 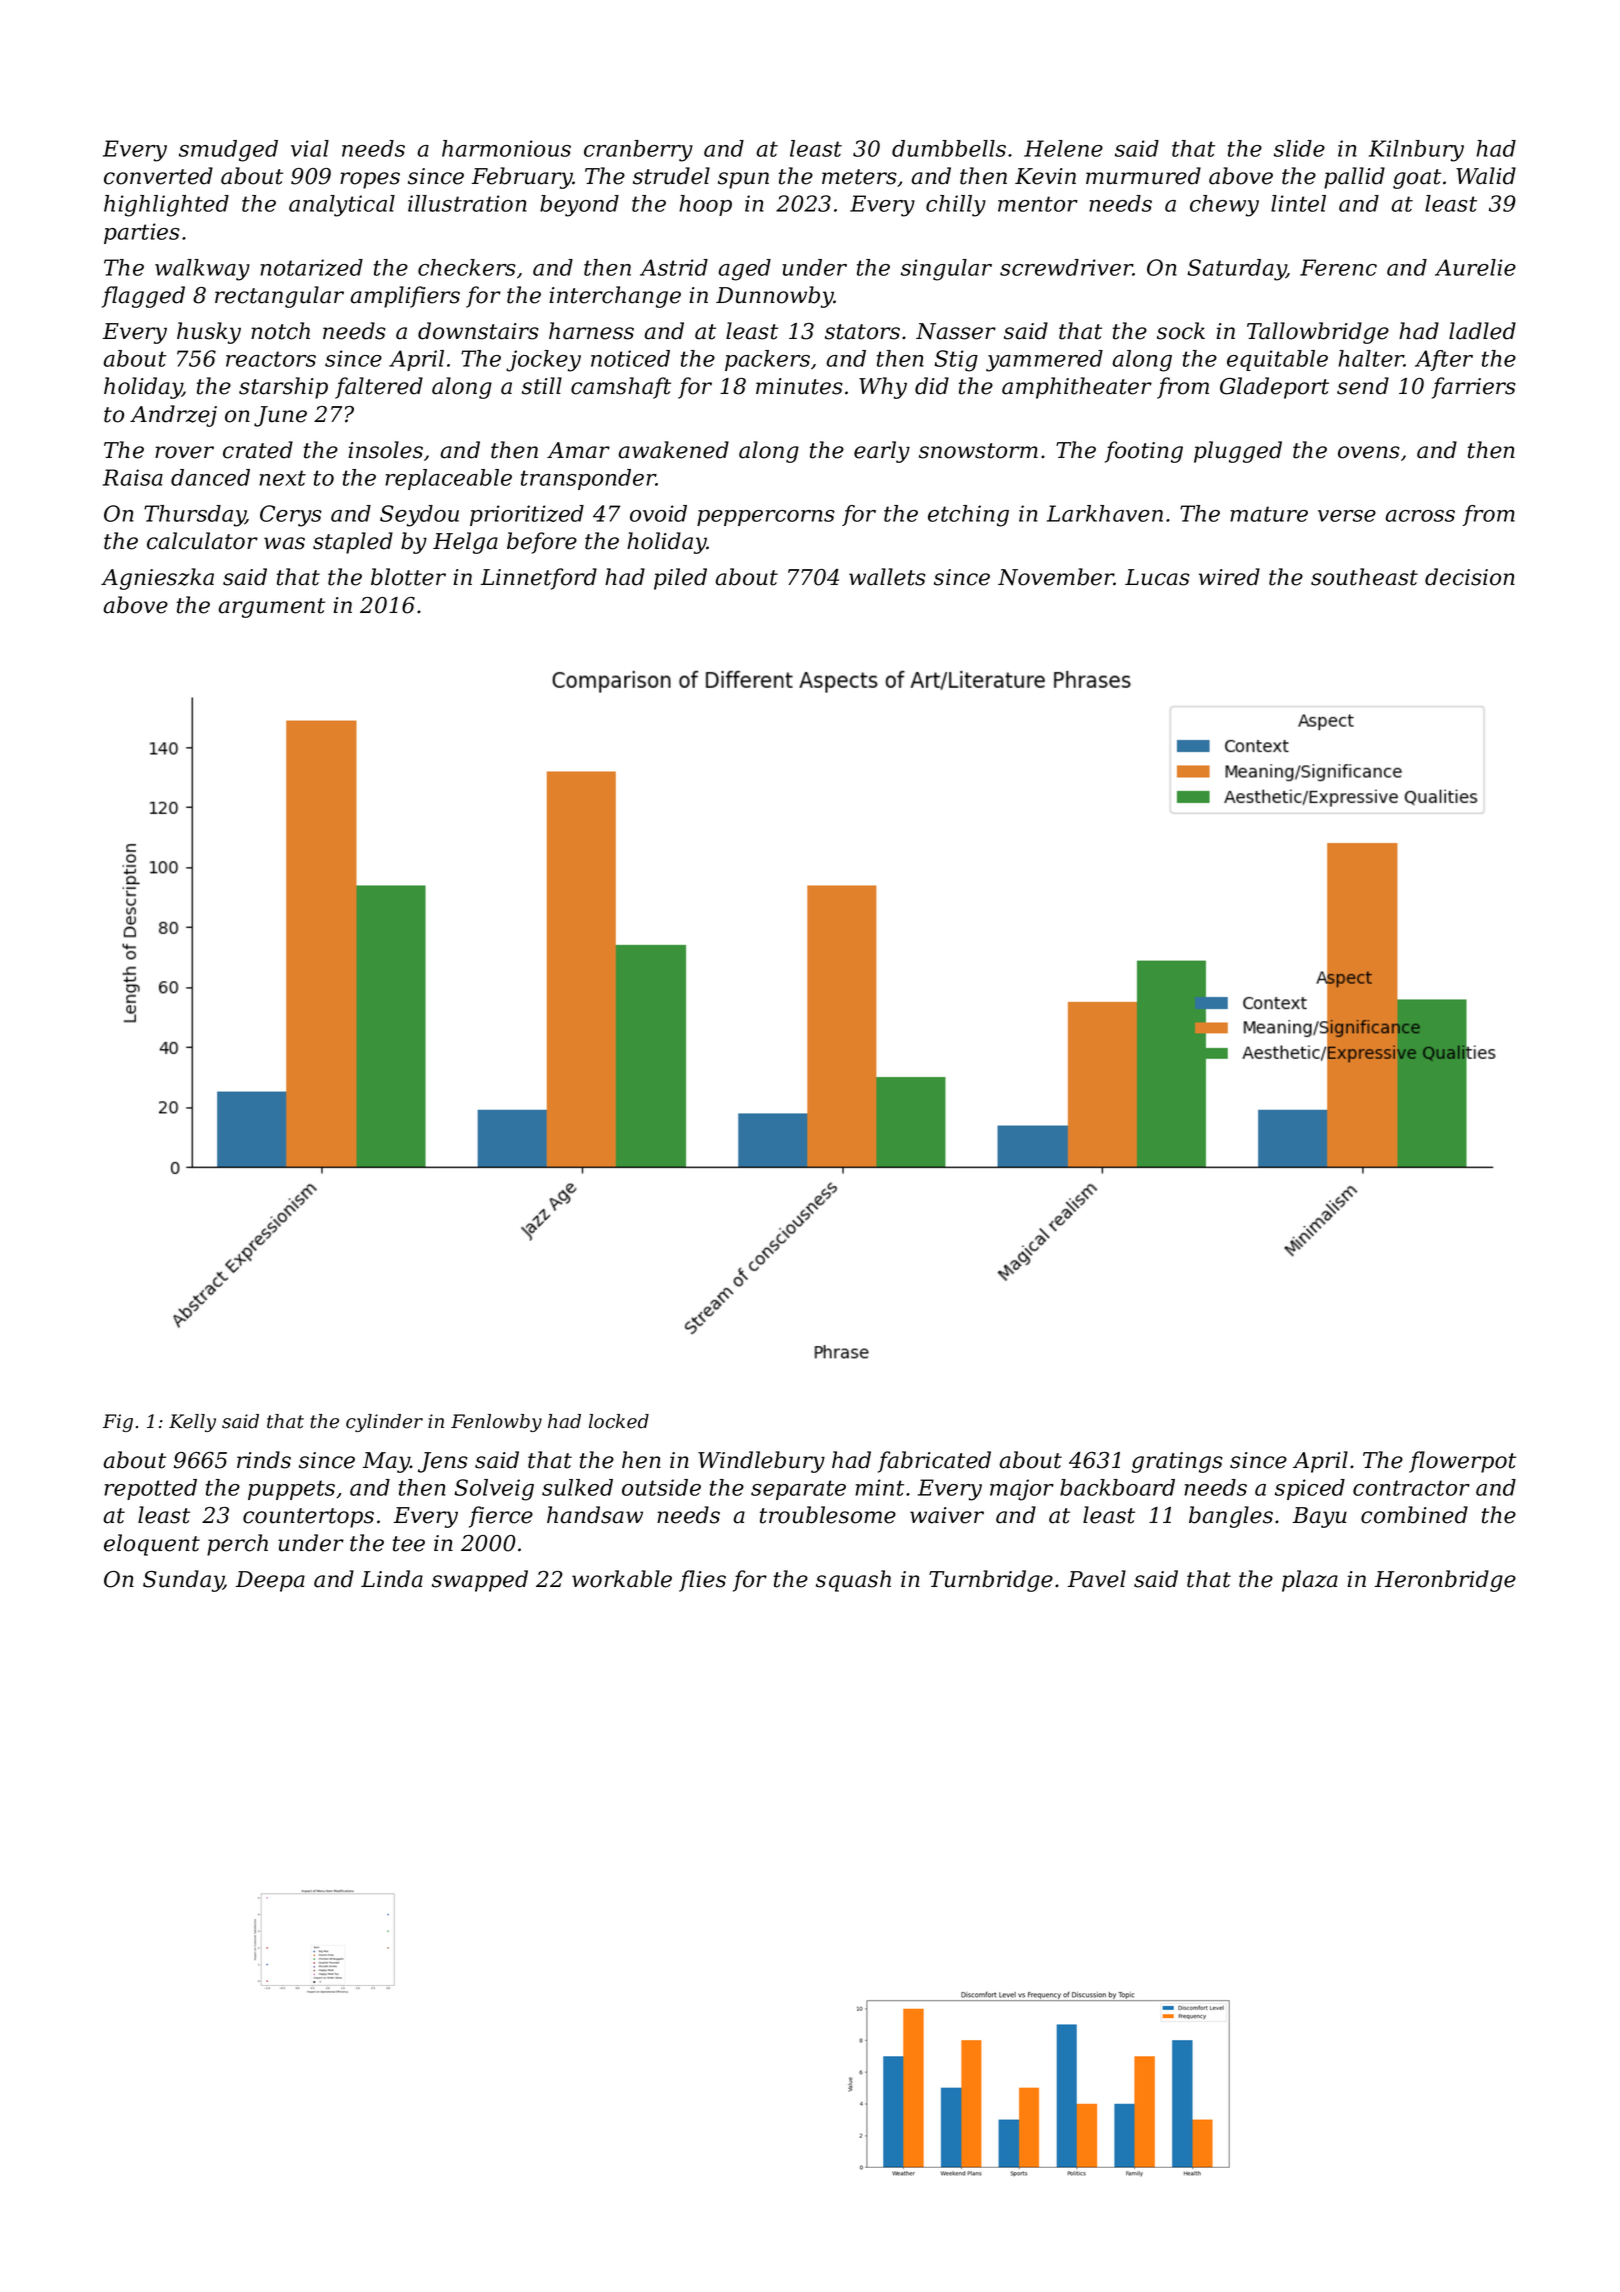 What do you see at coordinates (465, 543) in the screenshot?
I see `Helga` at bounding box center [465, 543].
